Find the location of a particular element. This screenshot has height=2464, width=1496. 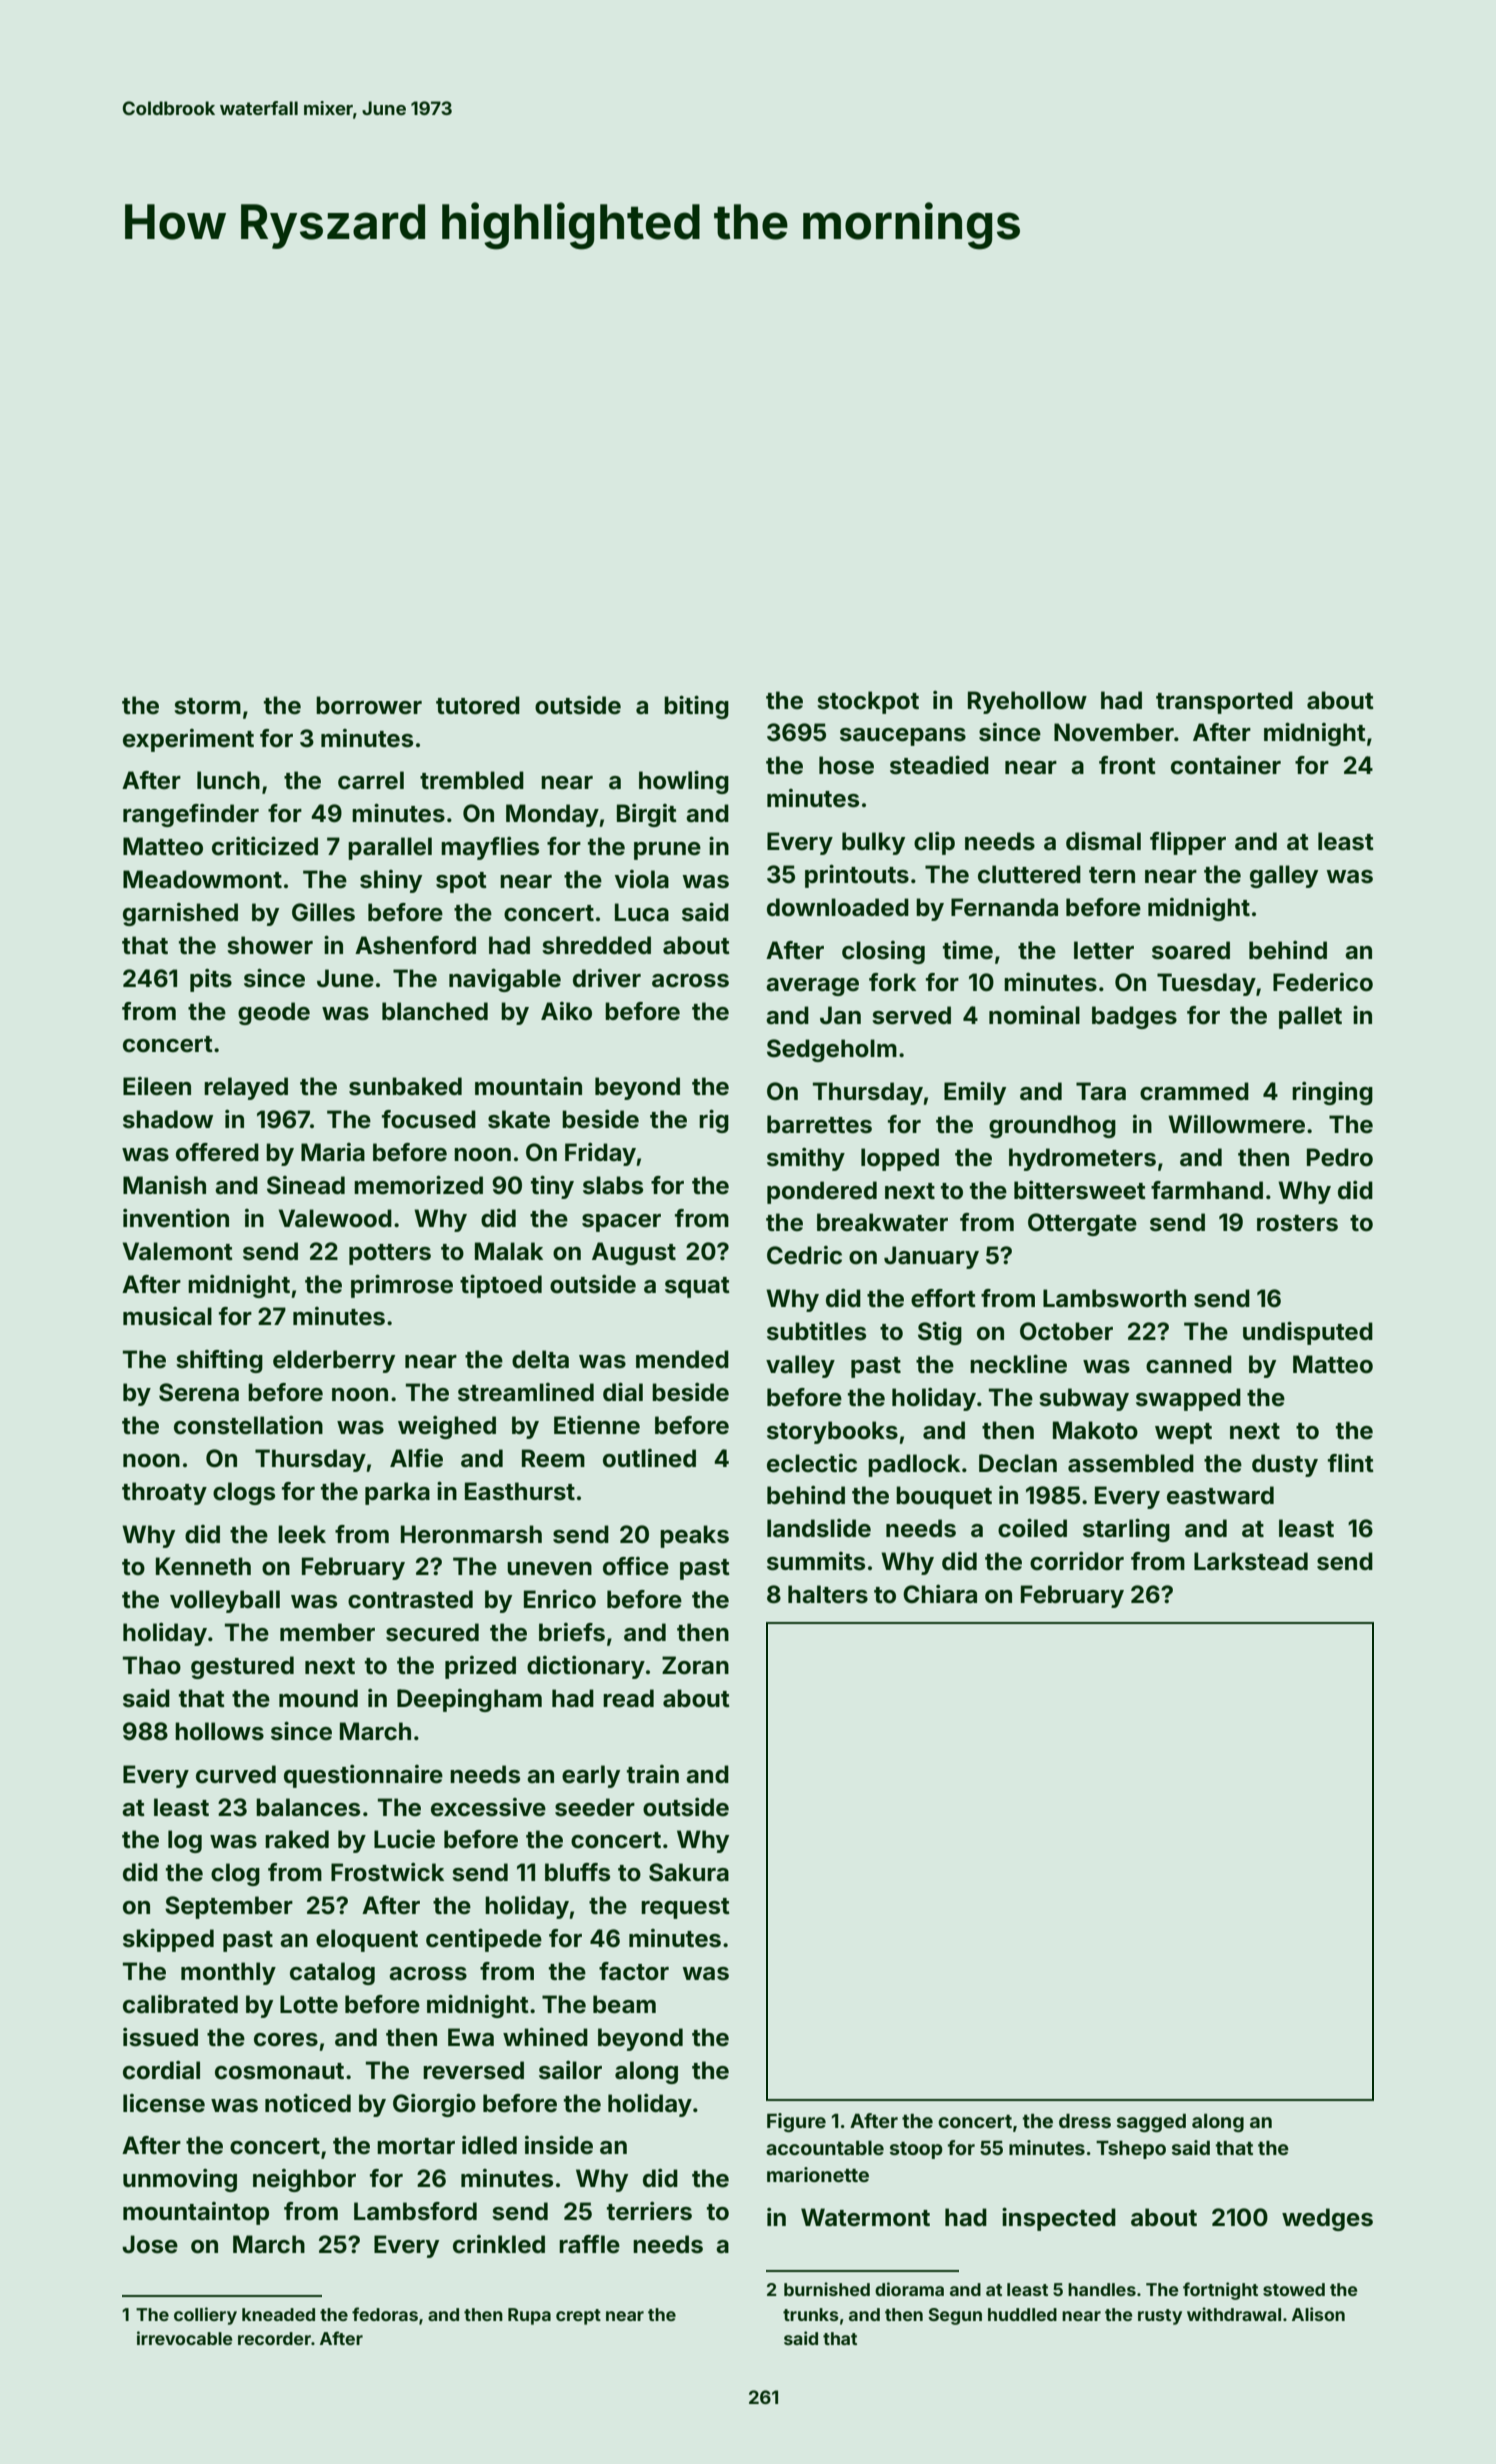

dress is located at coordinates (1085, 2121).
